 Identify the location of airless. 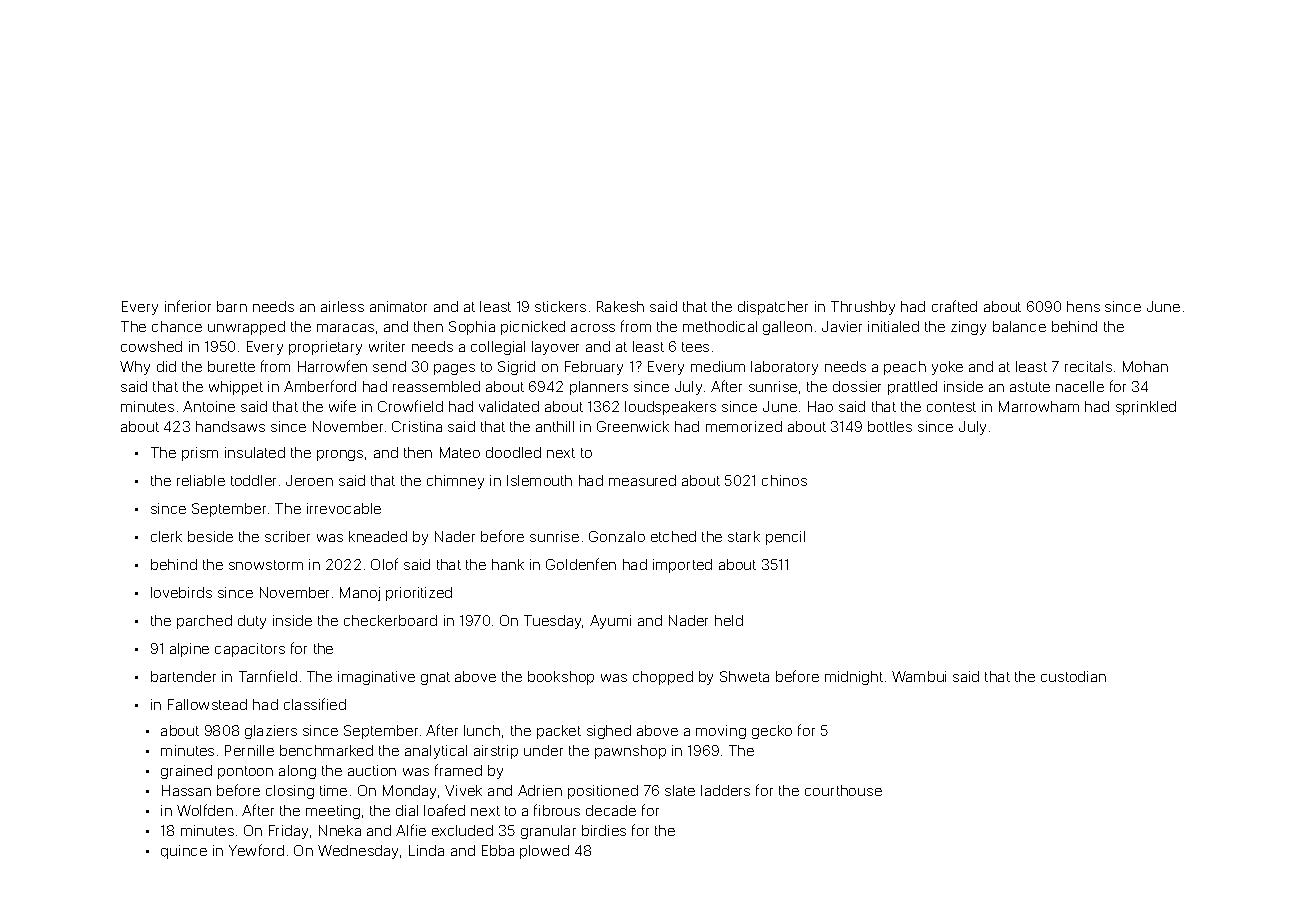
(342, 306).
